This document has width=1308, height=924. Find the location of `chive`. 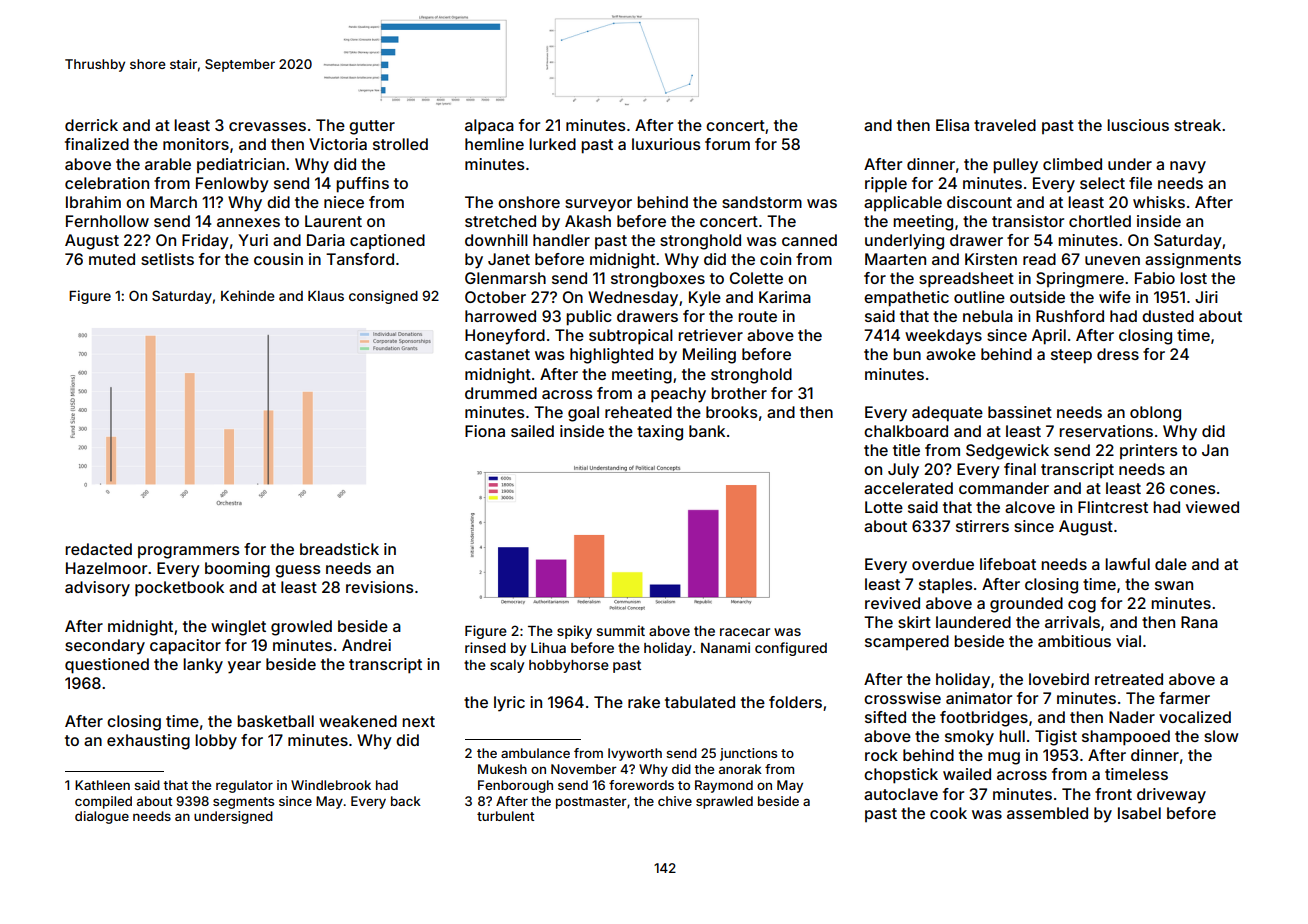

chive is located at coordinates (675, 801).
